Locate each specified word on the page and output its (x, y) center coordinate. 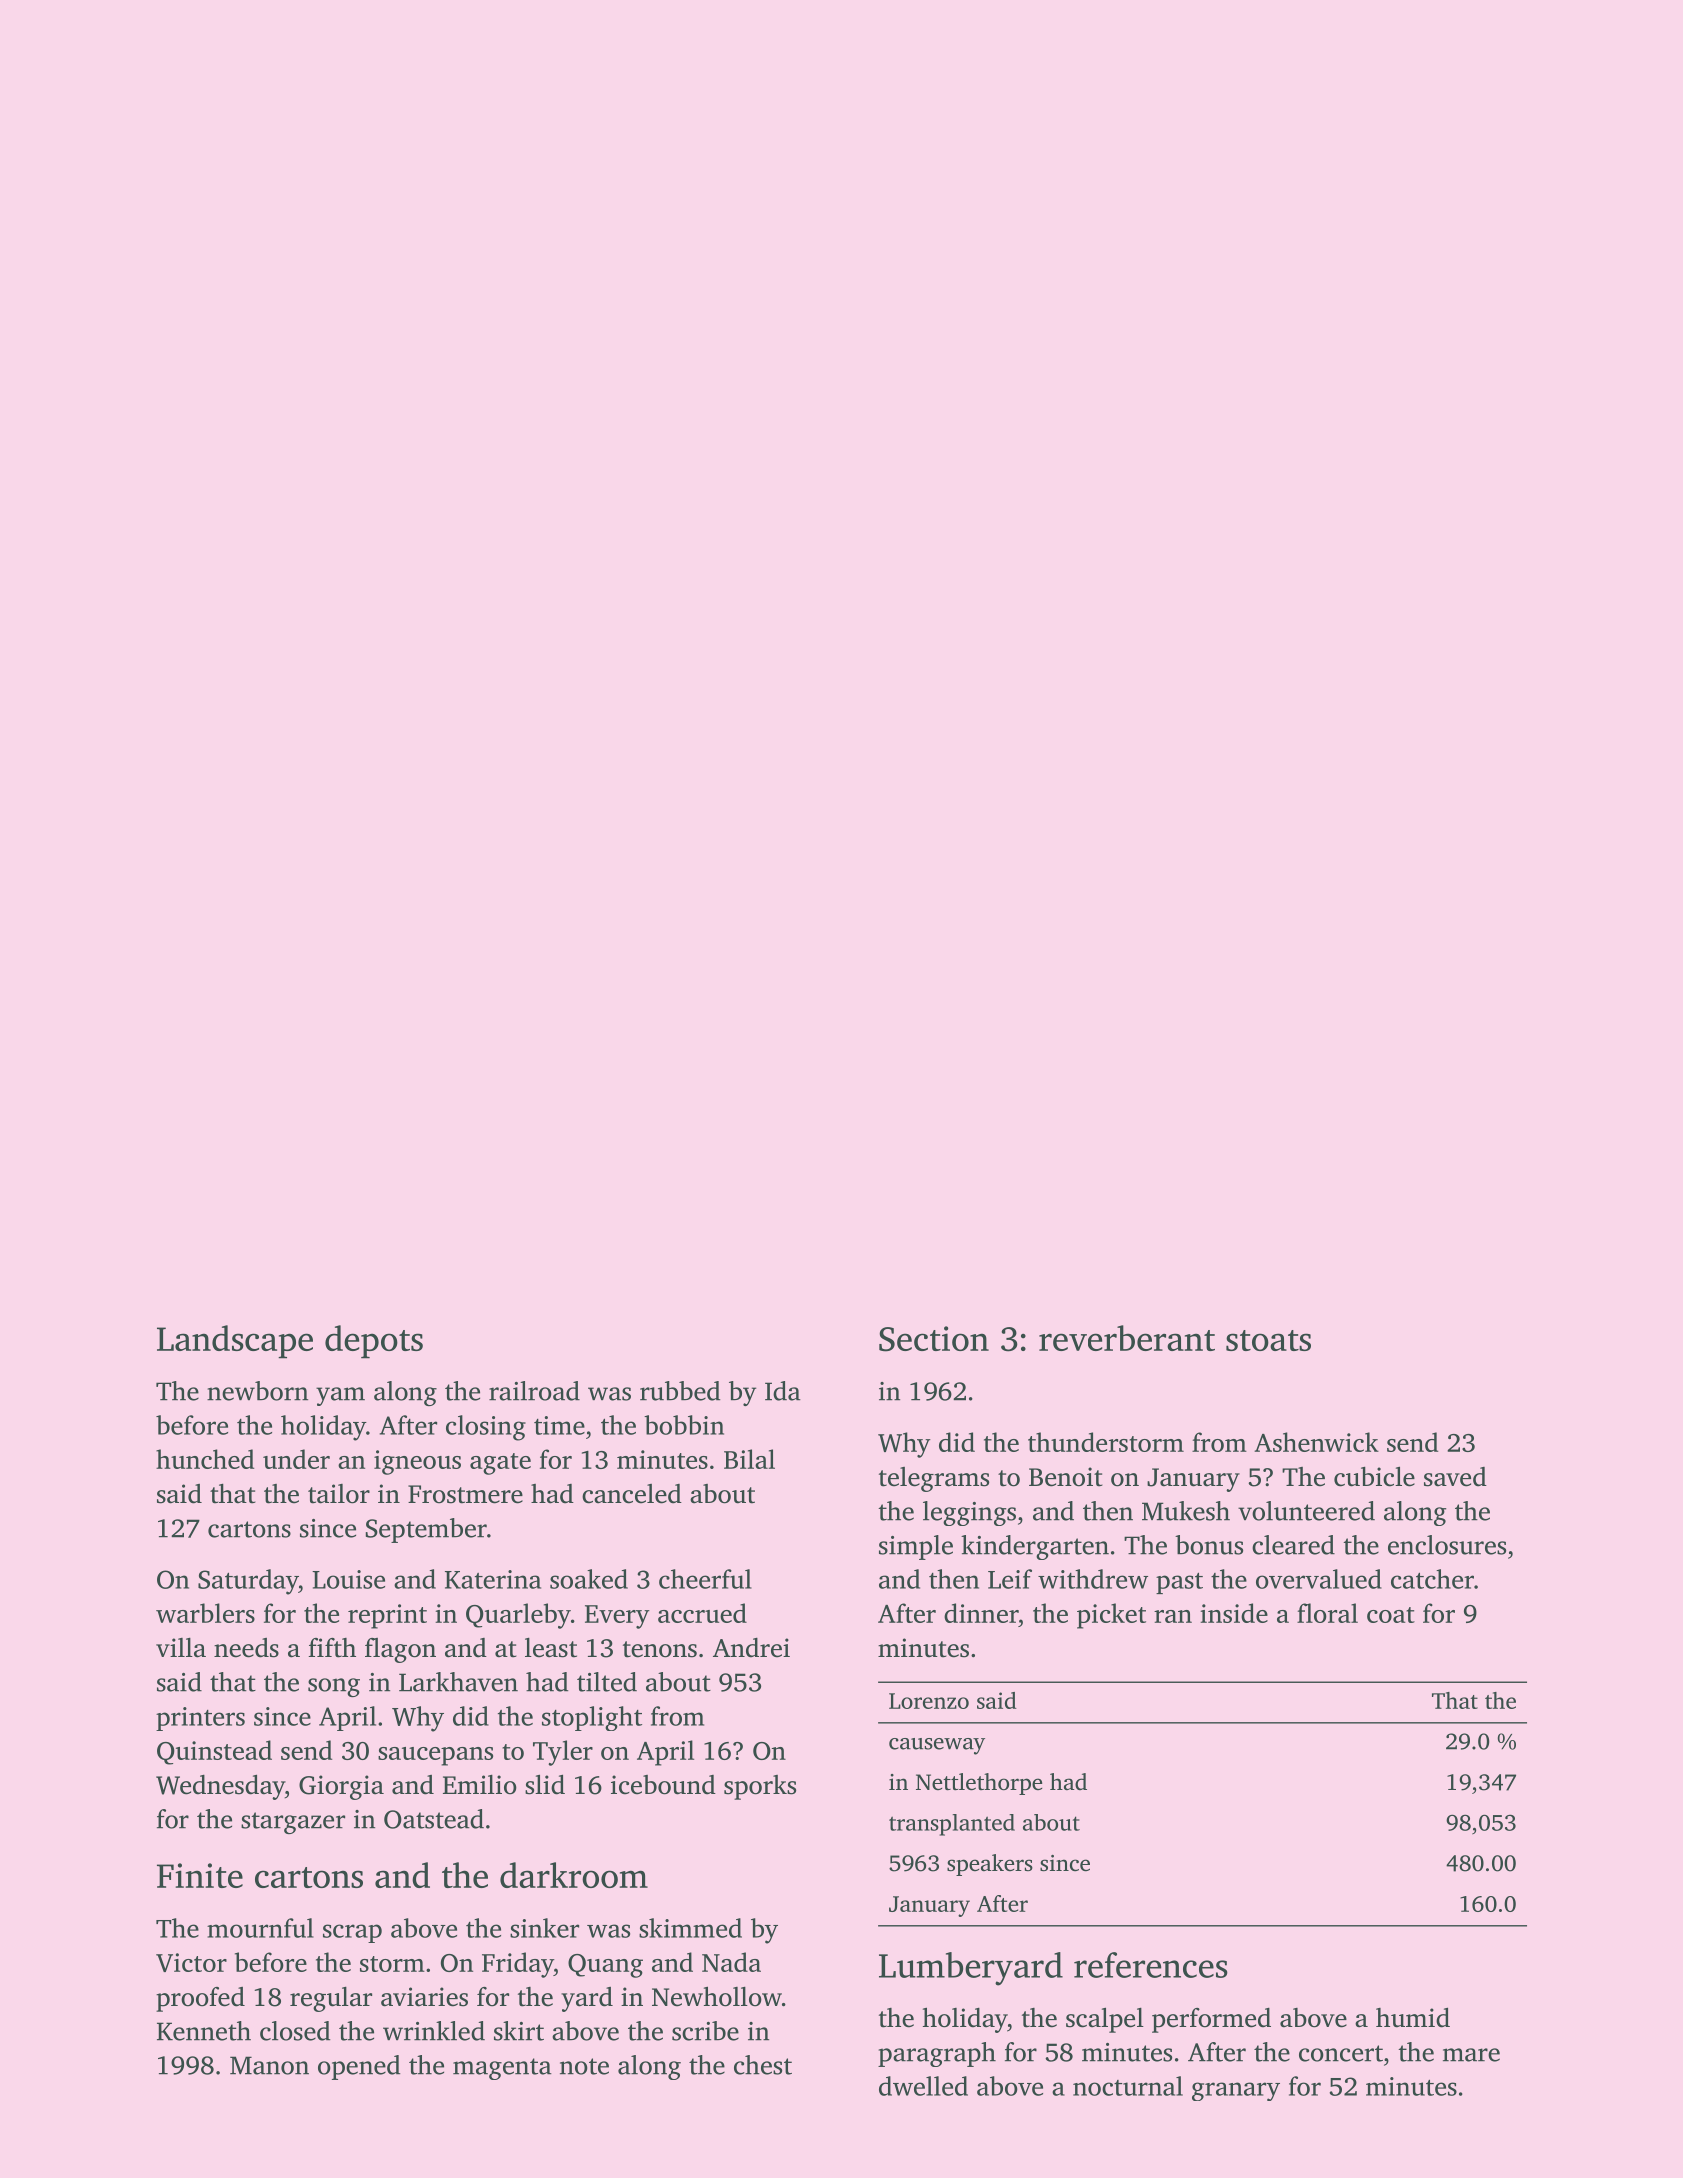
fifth (332, 1648)
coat (1391, 1615)
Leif (1010, 1579)
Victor (191, 1962)
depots (374, 1342)
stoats (1268, 1340)
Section (934, 1339)
